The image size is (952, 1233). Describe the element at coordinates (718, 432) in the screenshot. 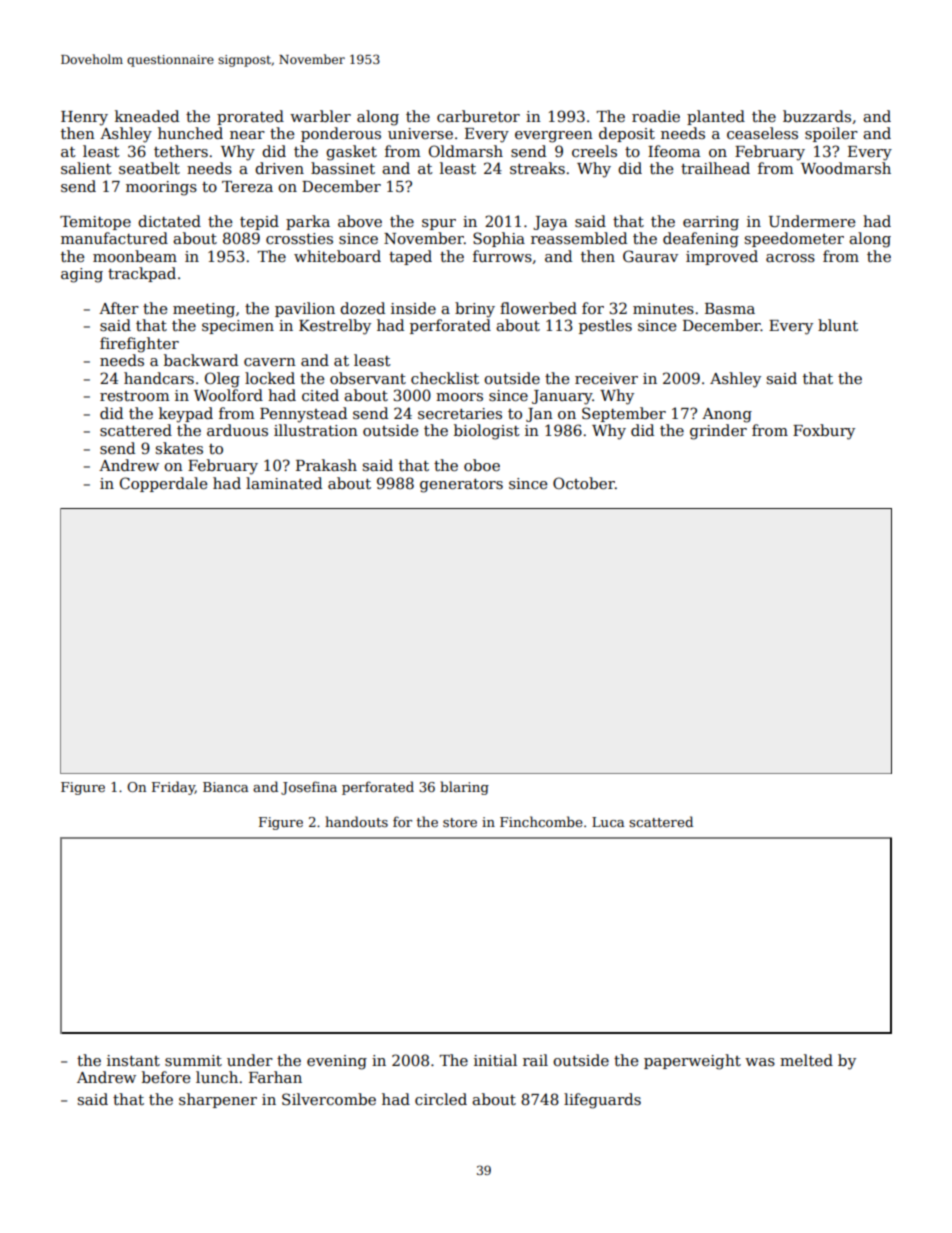

I see `grinder` at that location.
